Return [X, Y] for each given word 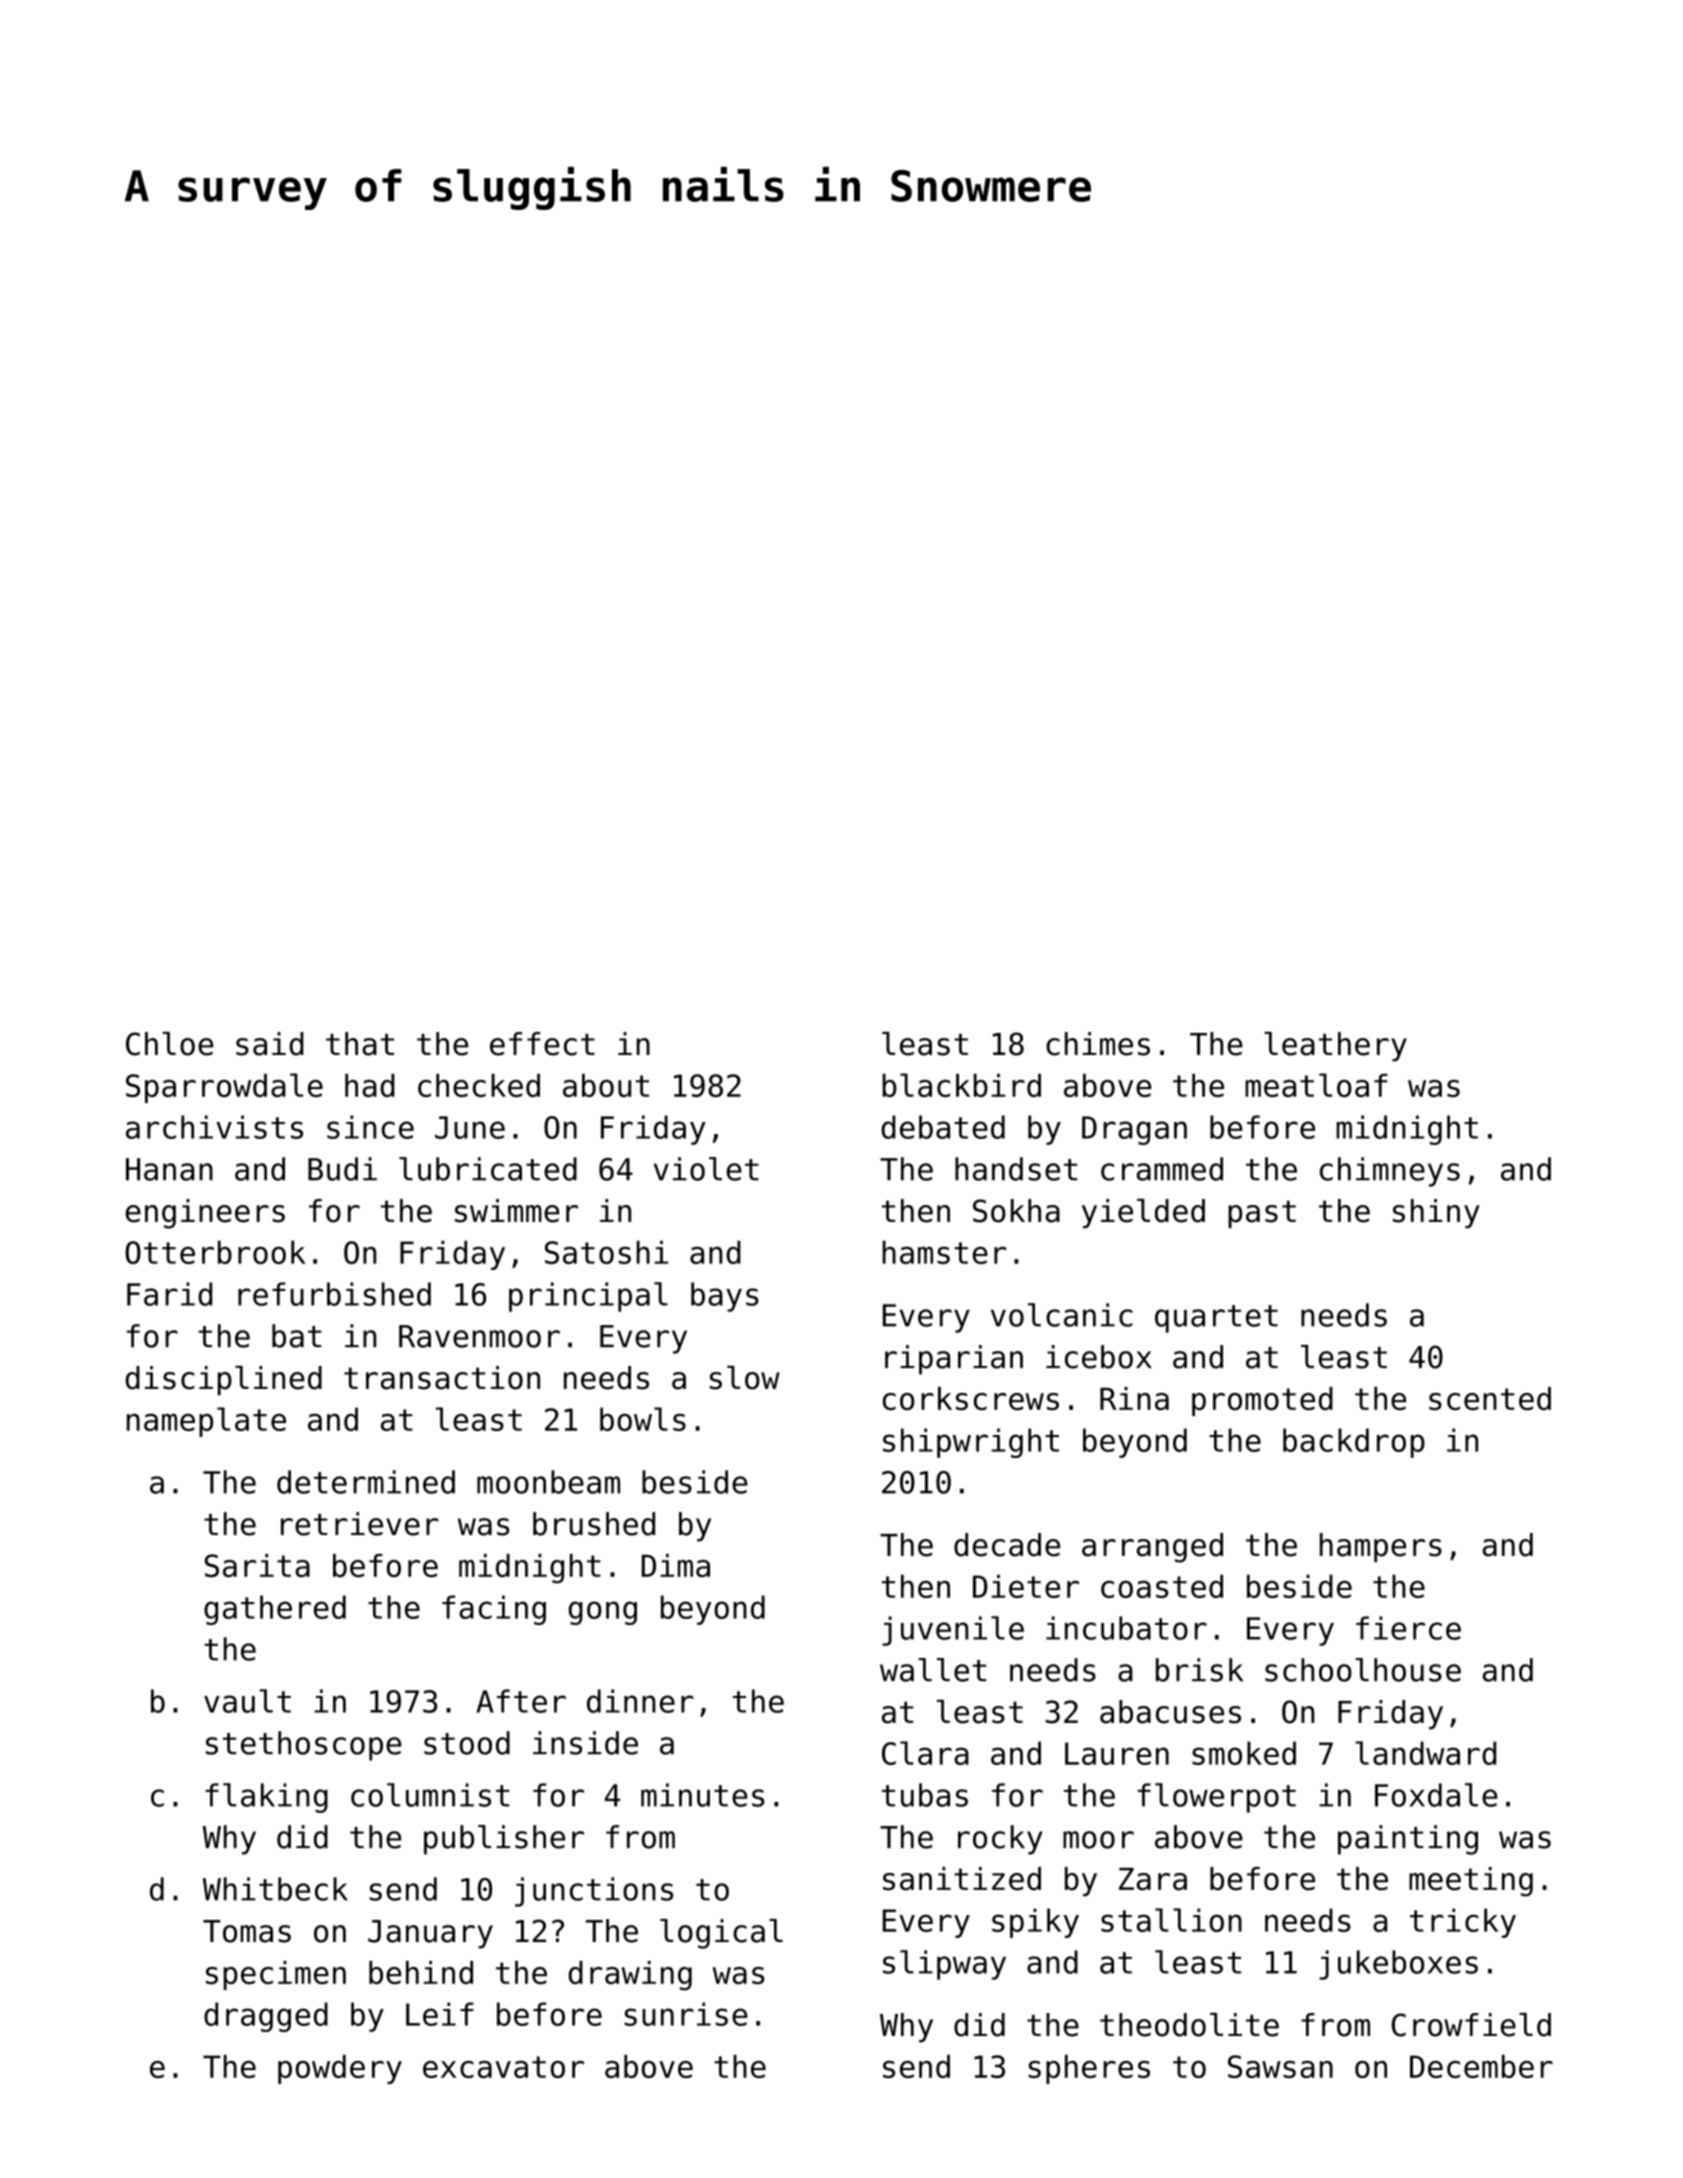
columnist [430, 1795]
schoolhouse [1363, 1670]
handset [1016, 1169]
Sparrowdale [224, 1088]
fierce [1408, 1628]
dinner [640, 1701]
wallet [933, 1670]
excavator [503, 2067]
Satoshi [606, 1252]
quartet [1216, 1319]
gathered [275, 1610]
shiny [1436, 1213]
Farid [169, 1294]
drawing [630, 1976]
